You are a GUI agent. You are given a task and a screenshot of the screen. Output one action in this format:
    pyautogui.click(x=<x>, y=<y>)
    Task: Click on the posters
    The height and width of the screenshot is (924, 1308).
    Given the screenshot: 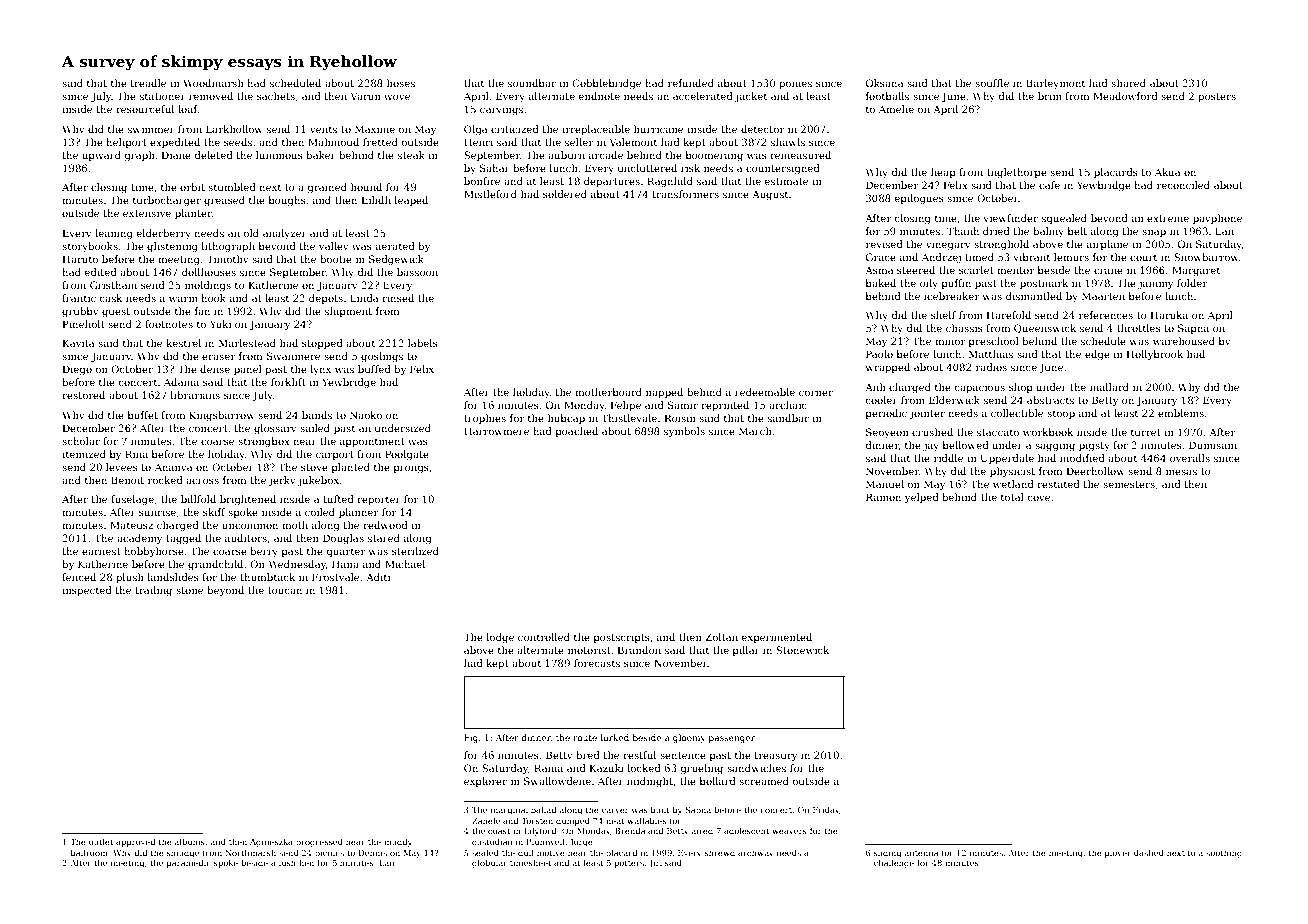 What is the action you would take?
    pyautogui.click(x=1217, y=97)
